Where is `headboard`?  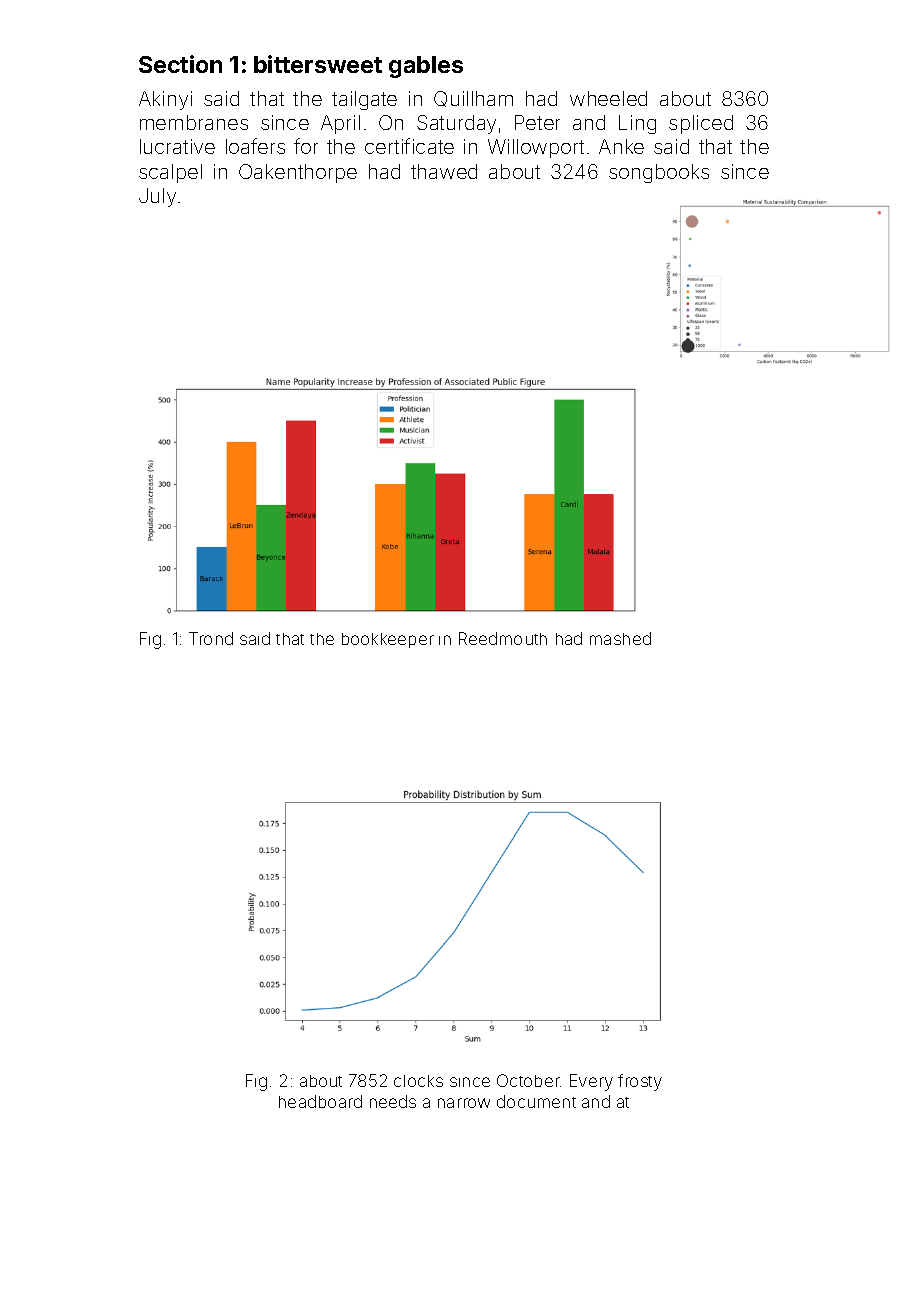 headboard is located at coordinates (320, 1101).
